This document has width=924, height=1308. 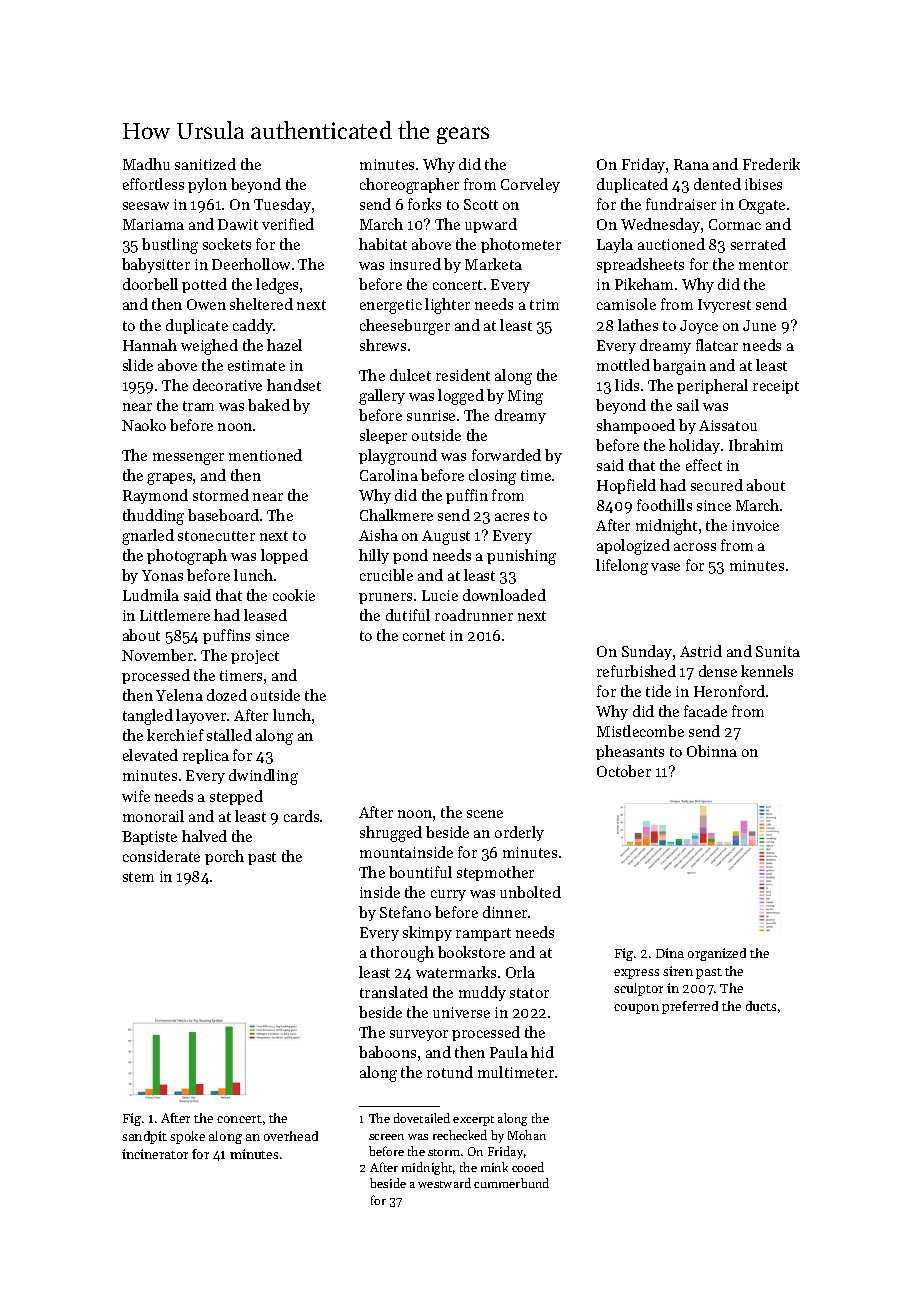 What do you see at coordinates (402, 954) in the document?
I see `thorough` at bounding box center [402, 954].
